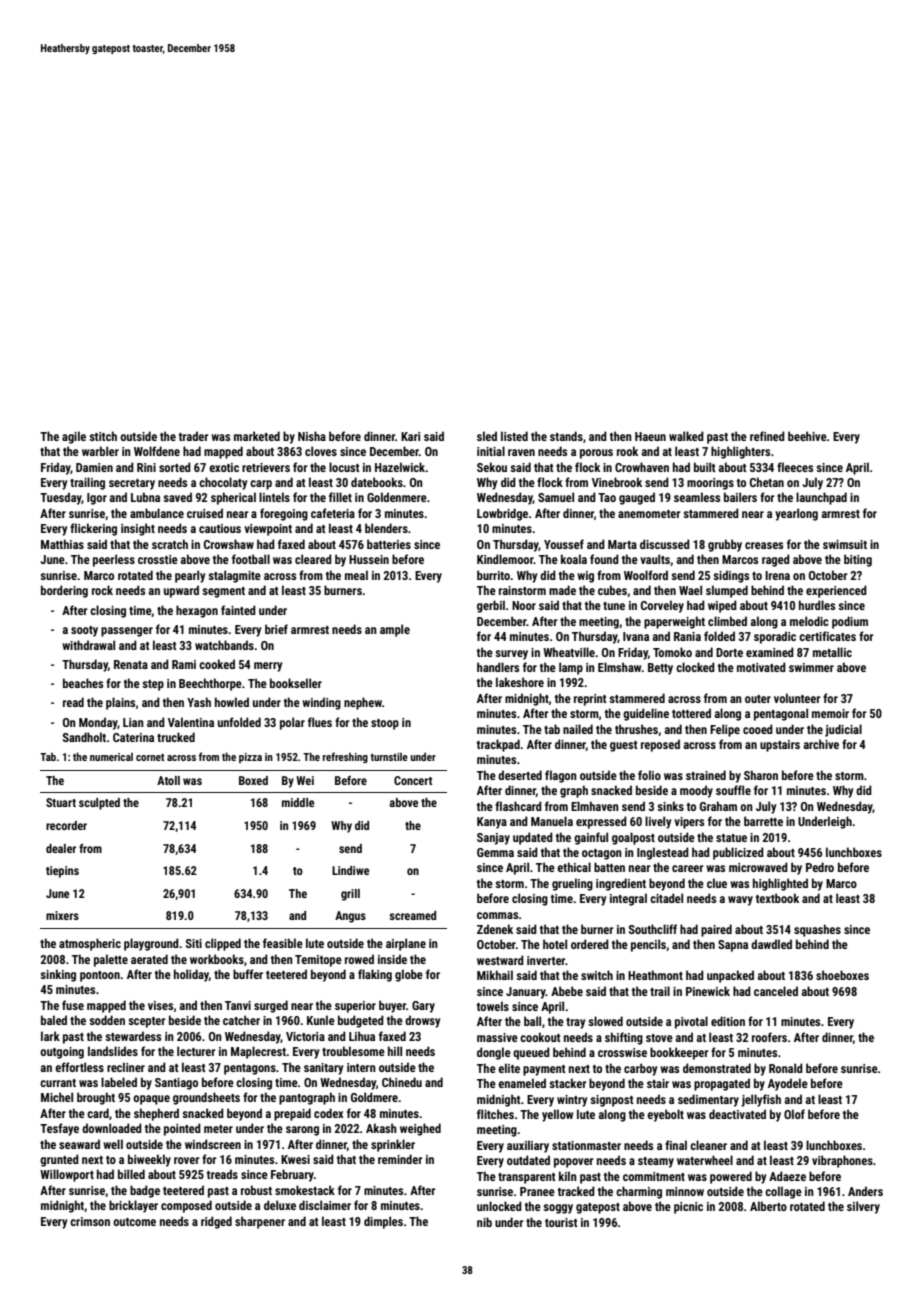 The image size is (924, 1308). What do you see at coordinates (487, 436) in the screenshot?
I see `sled` at bounding box center [487, 436].
